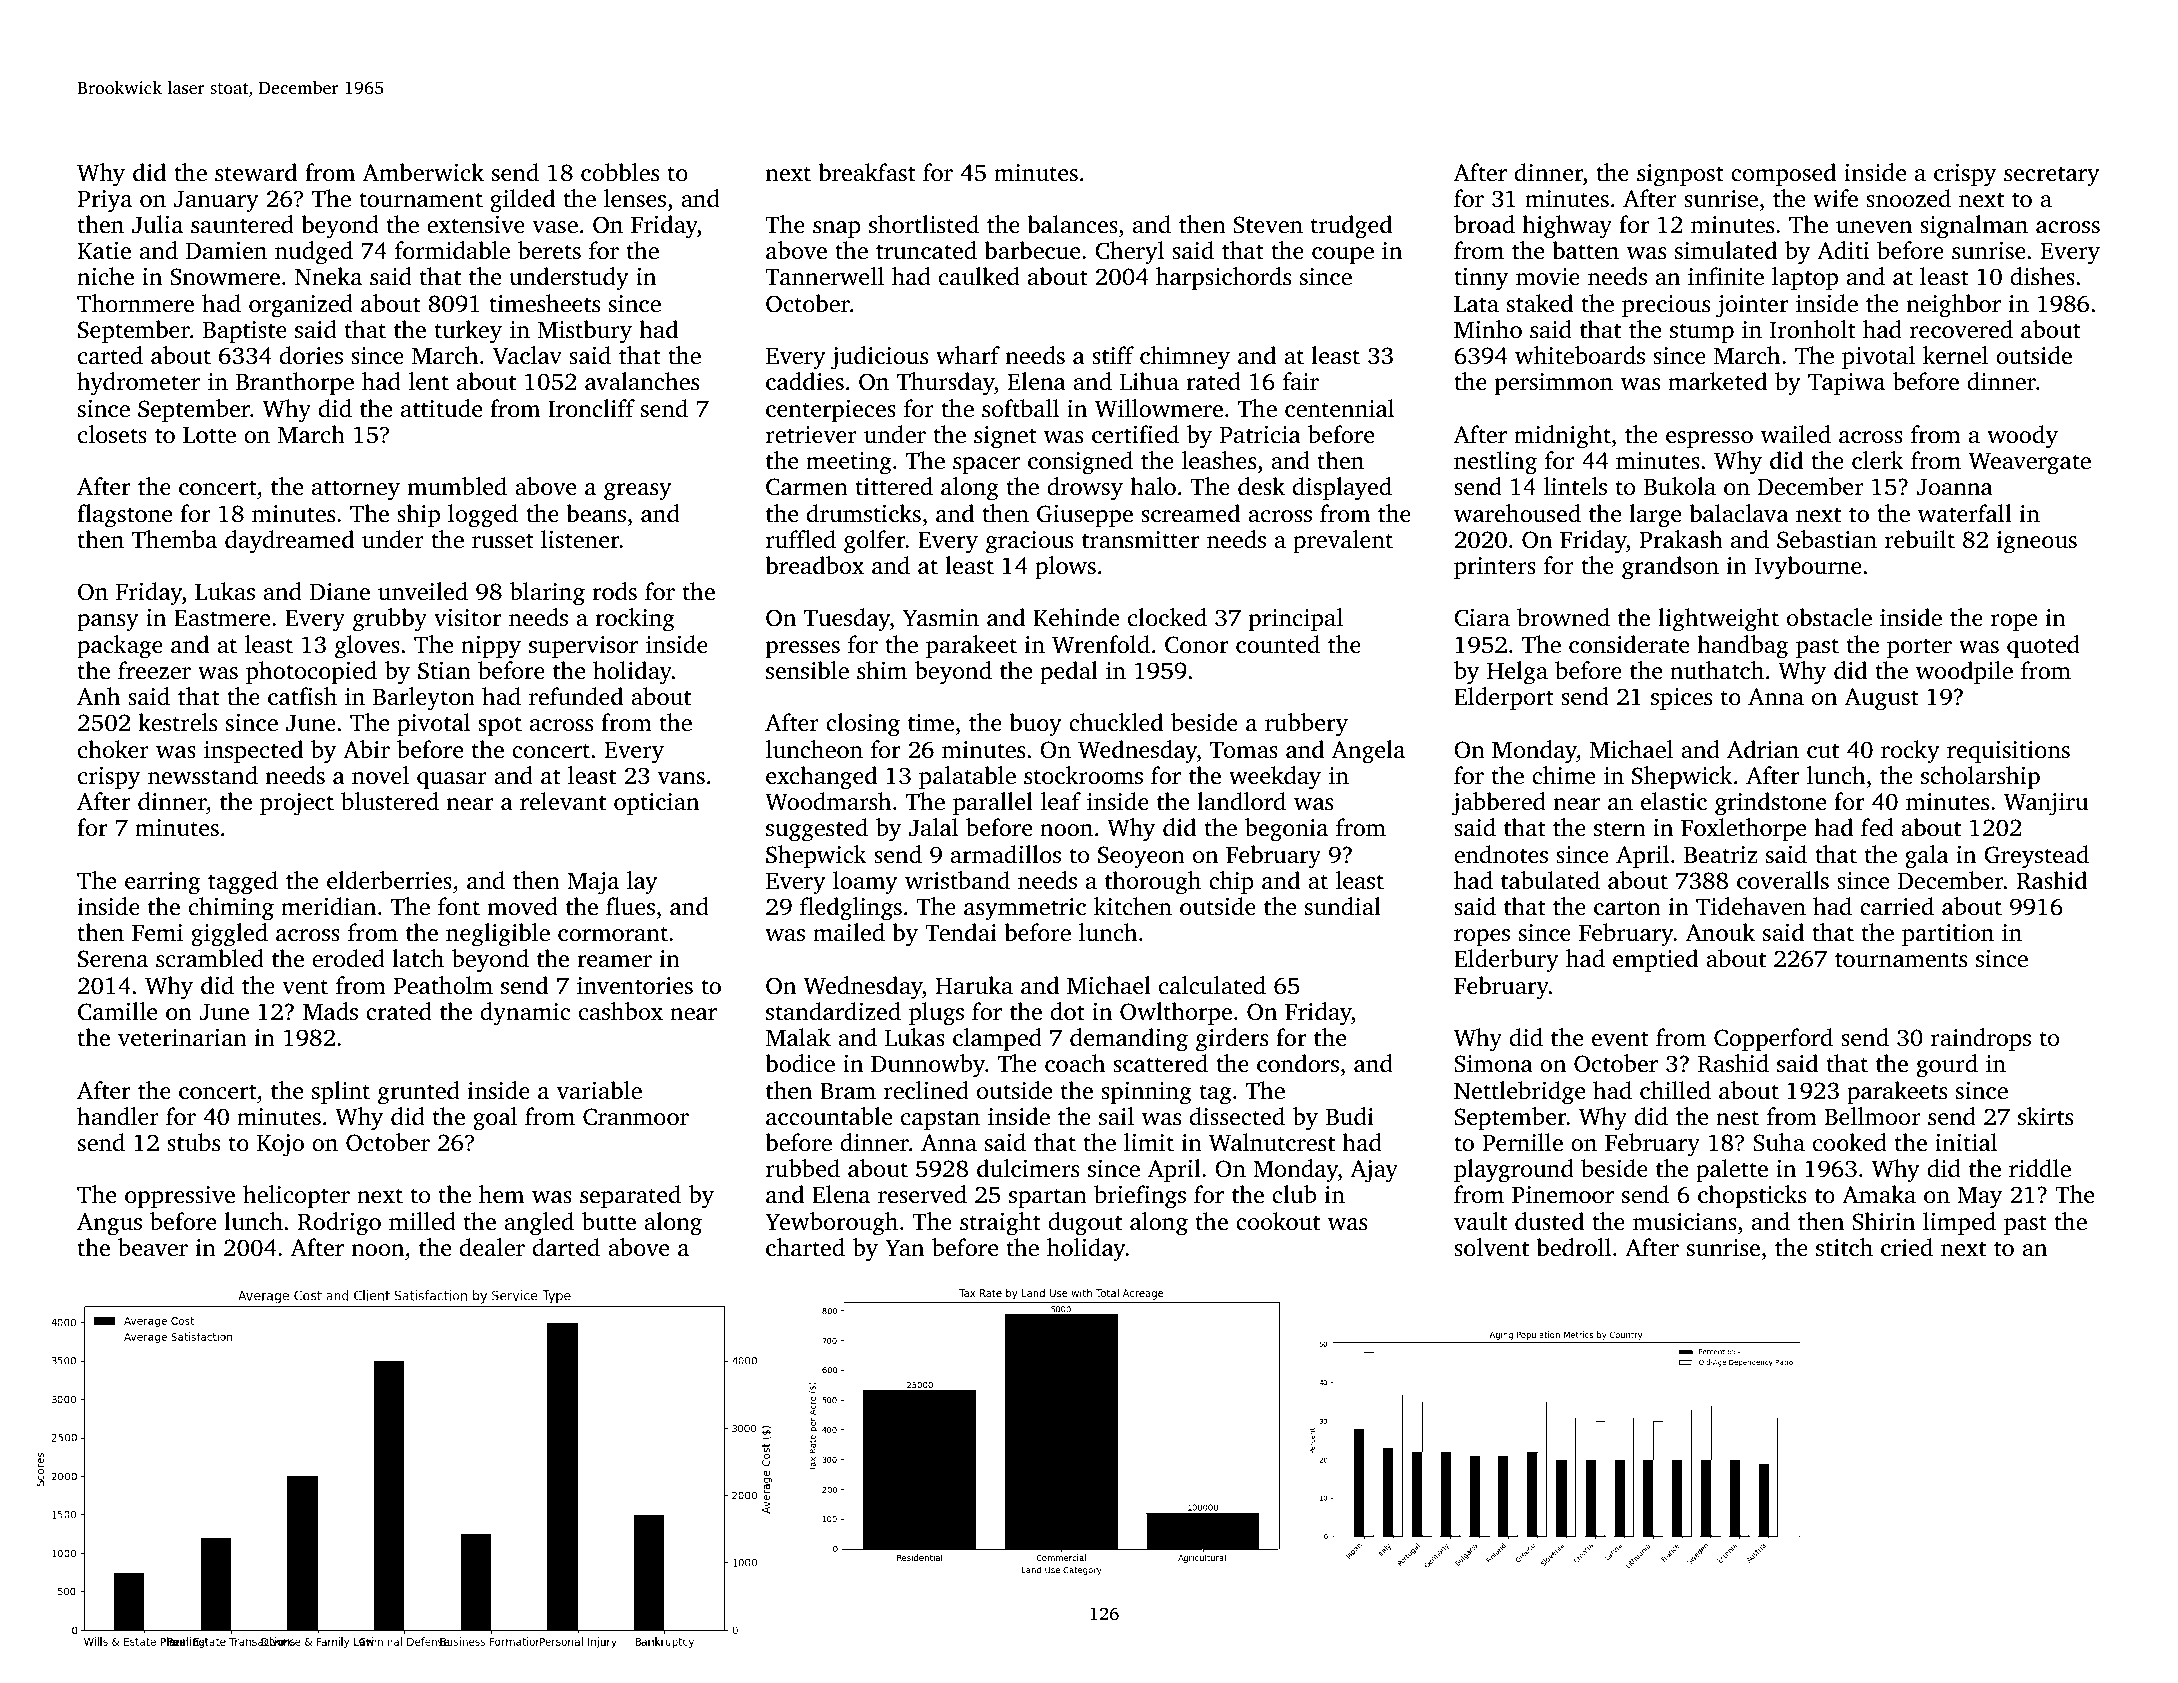 This screenshot has width=2178, height=1683. I want to click on reserved, so click(922, 1194).
